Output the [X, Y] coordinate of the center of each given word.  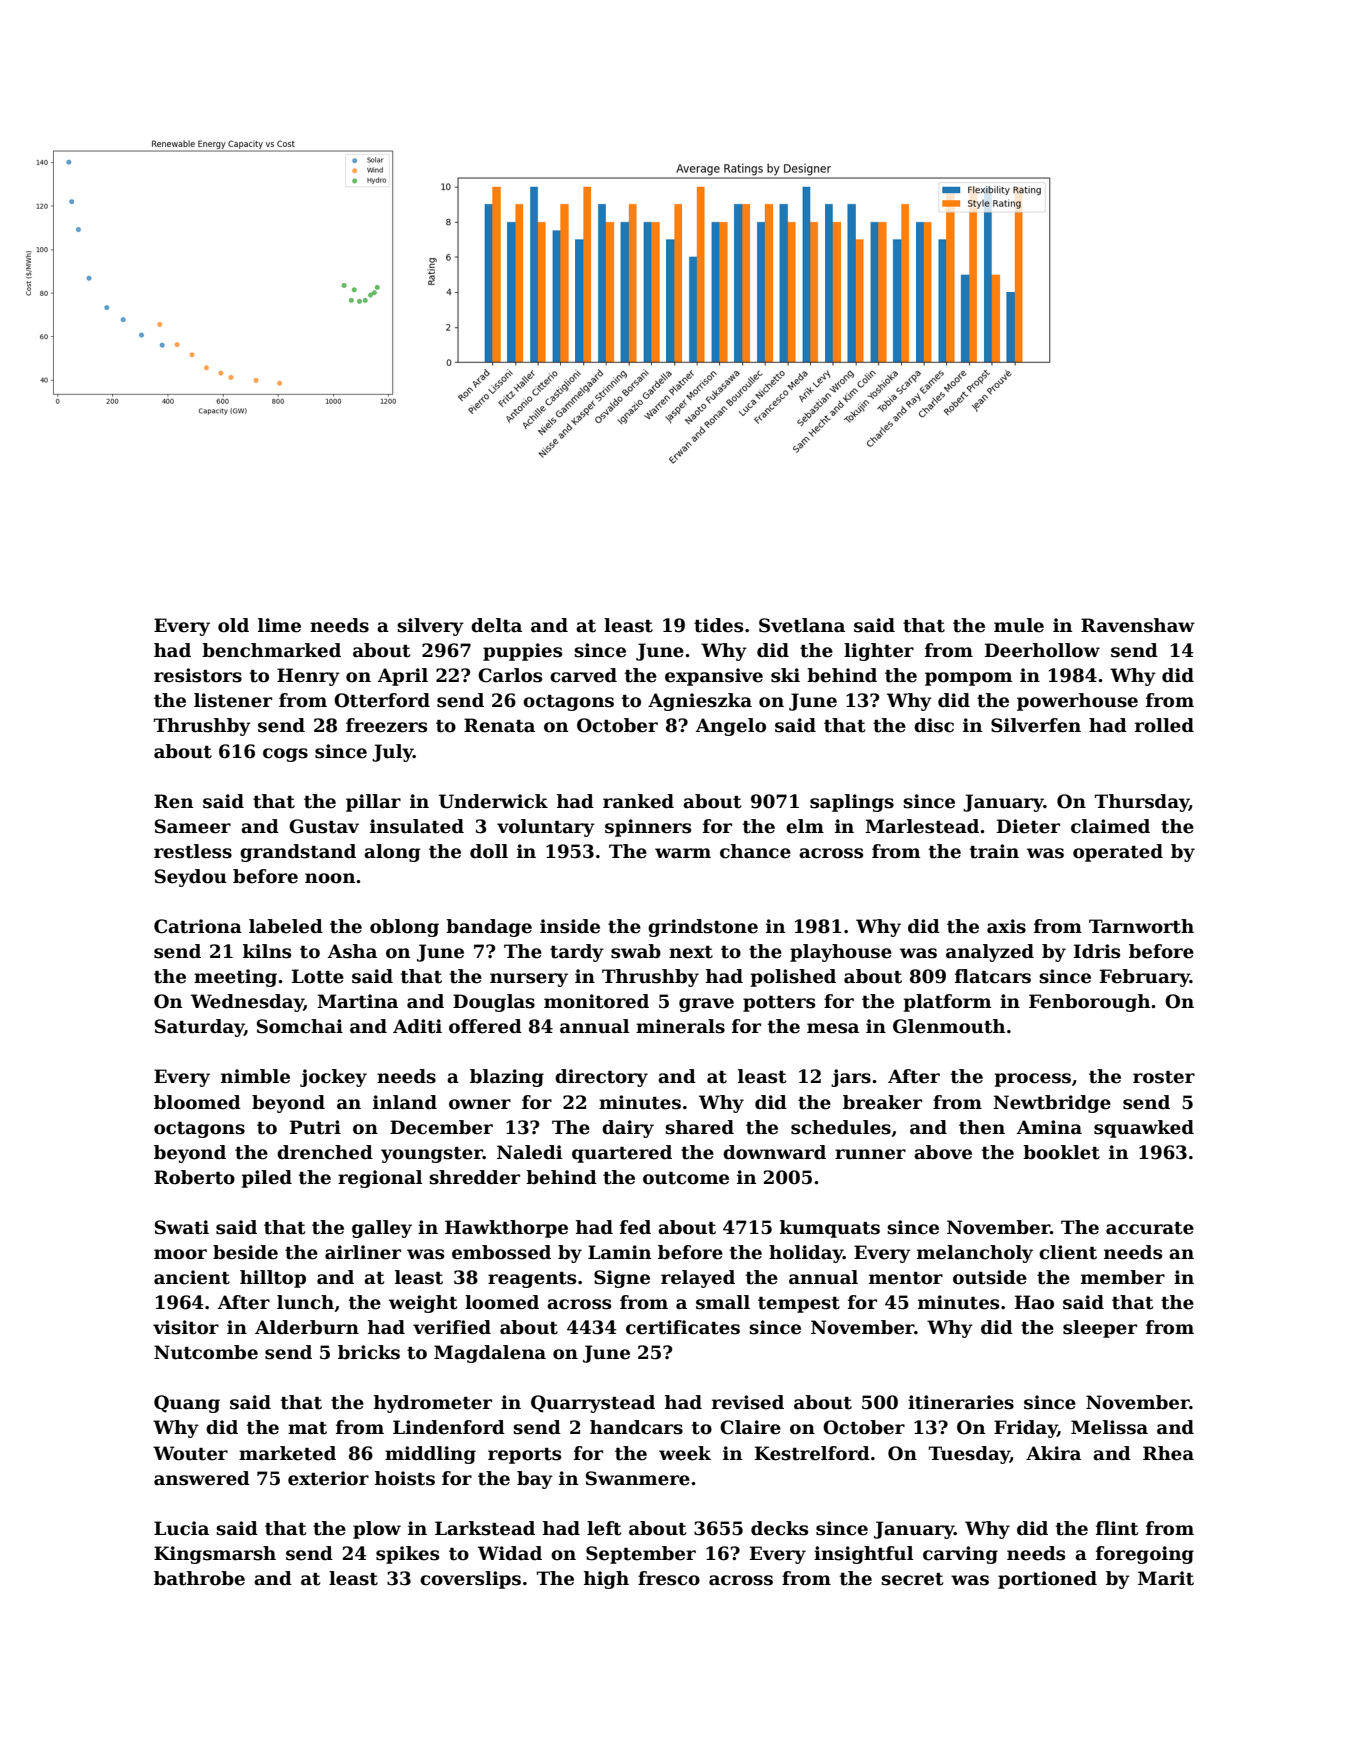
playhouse [841, 953]
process [1033, 1080]
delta [496, 625]
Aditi [417, 1026]
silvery [430, 627]
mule [1019, 625]
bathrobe [199, 1578]
